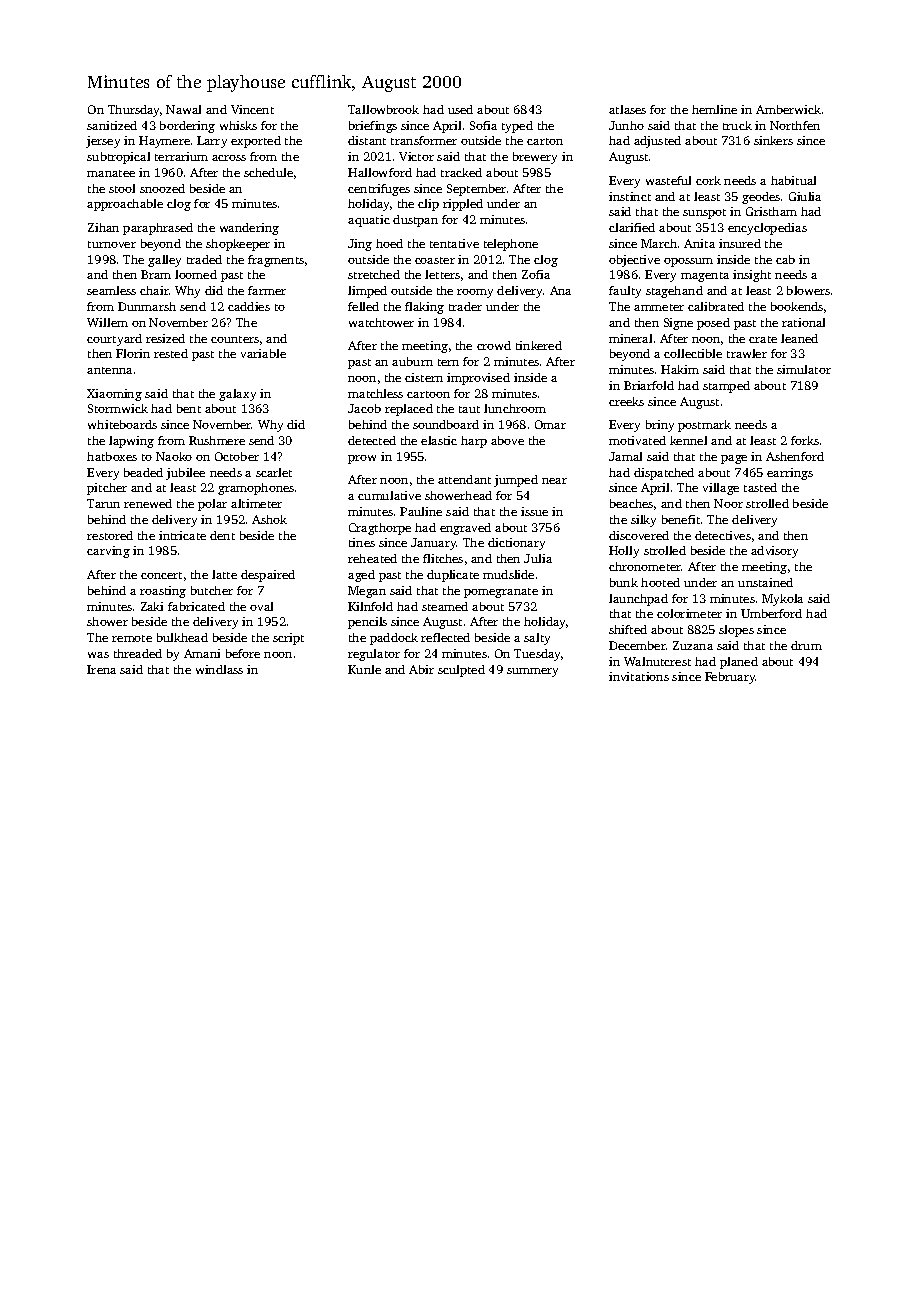 This image has width=924, height=1308. I want to click on used, so click(460, 109).
